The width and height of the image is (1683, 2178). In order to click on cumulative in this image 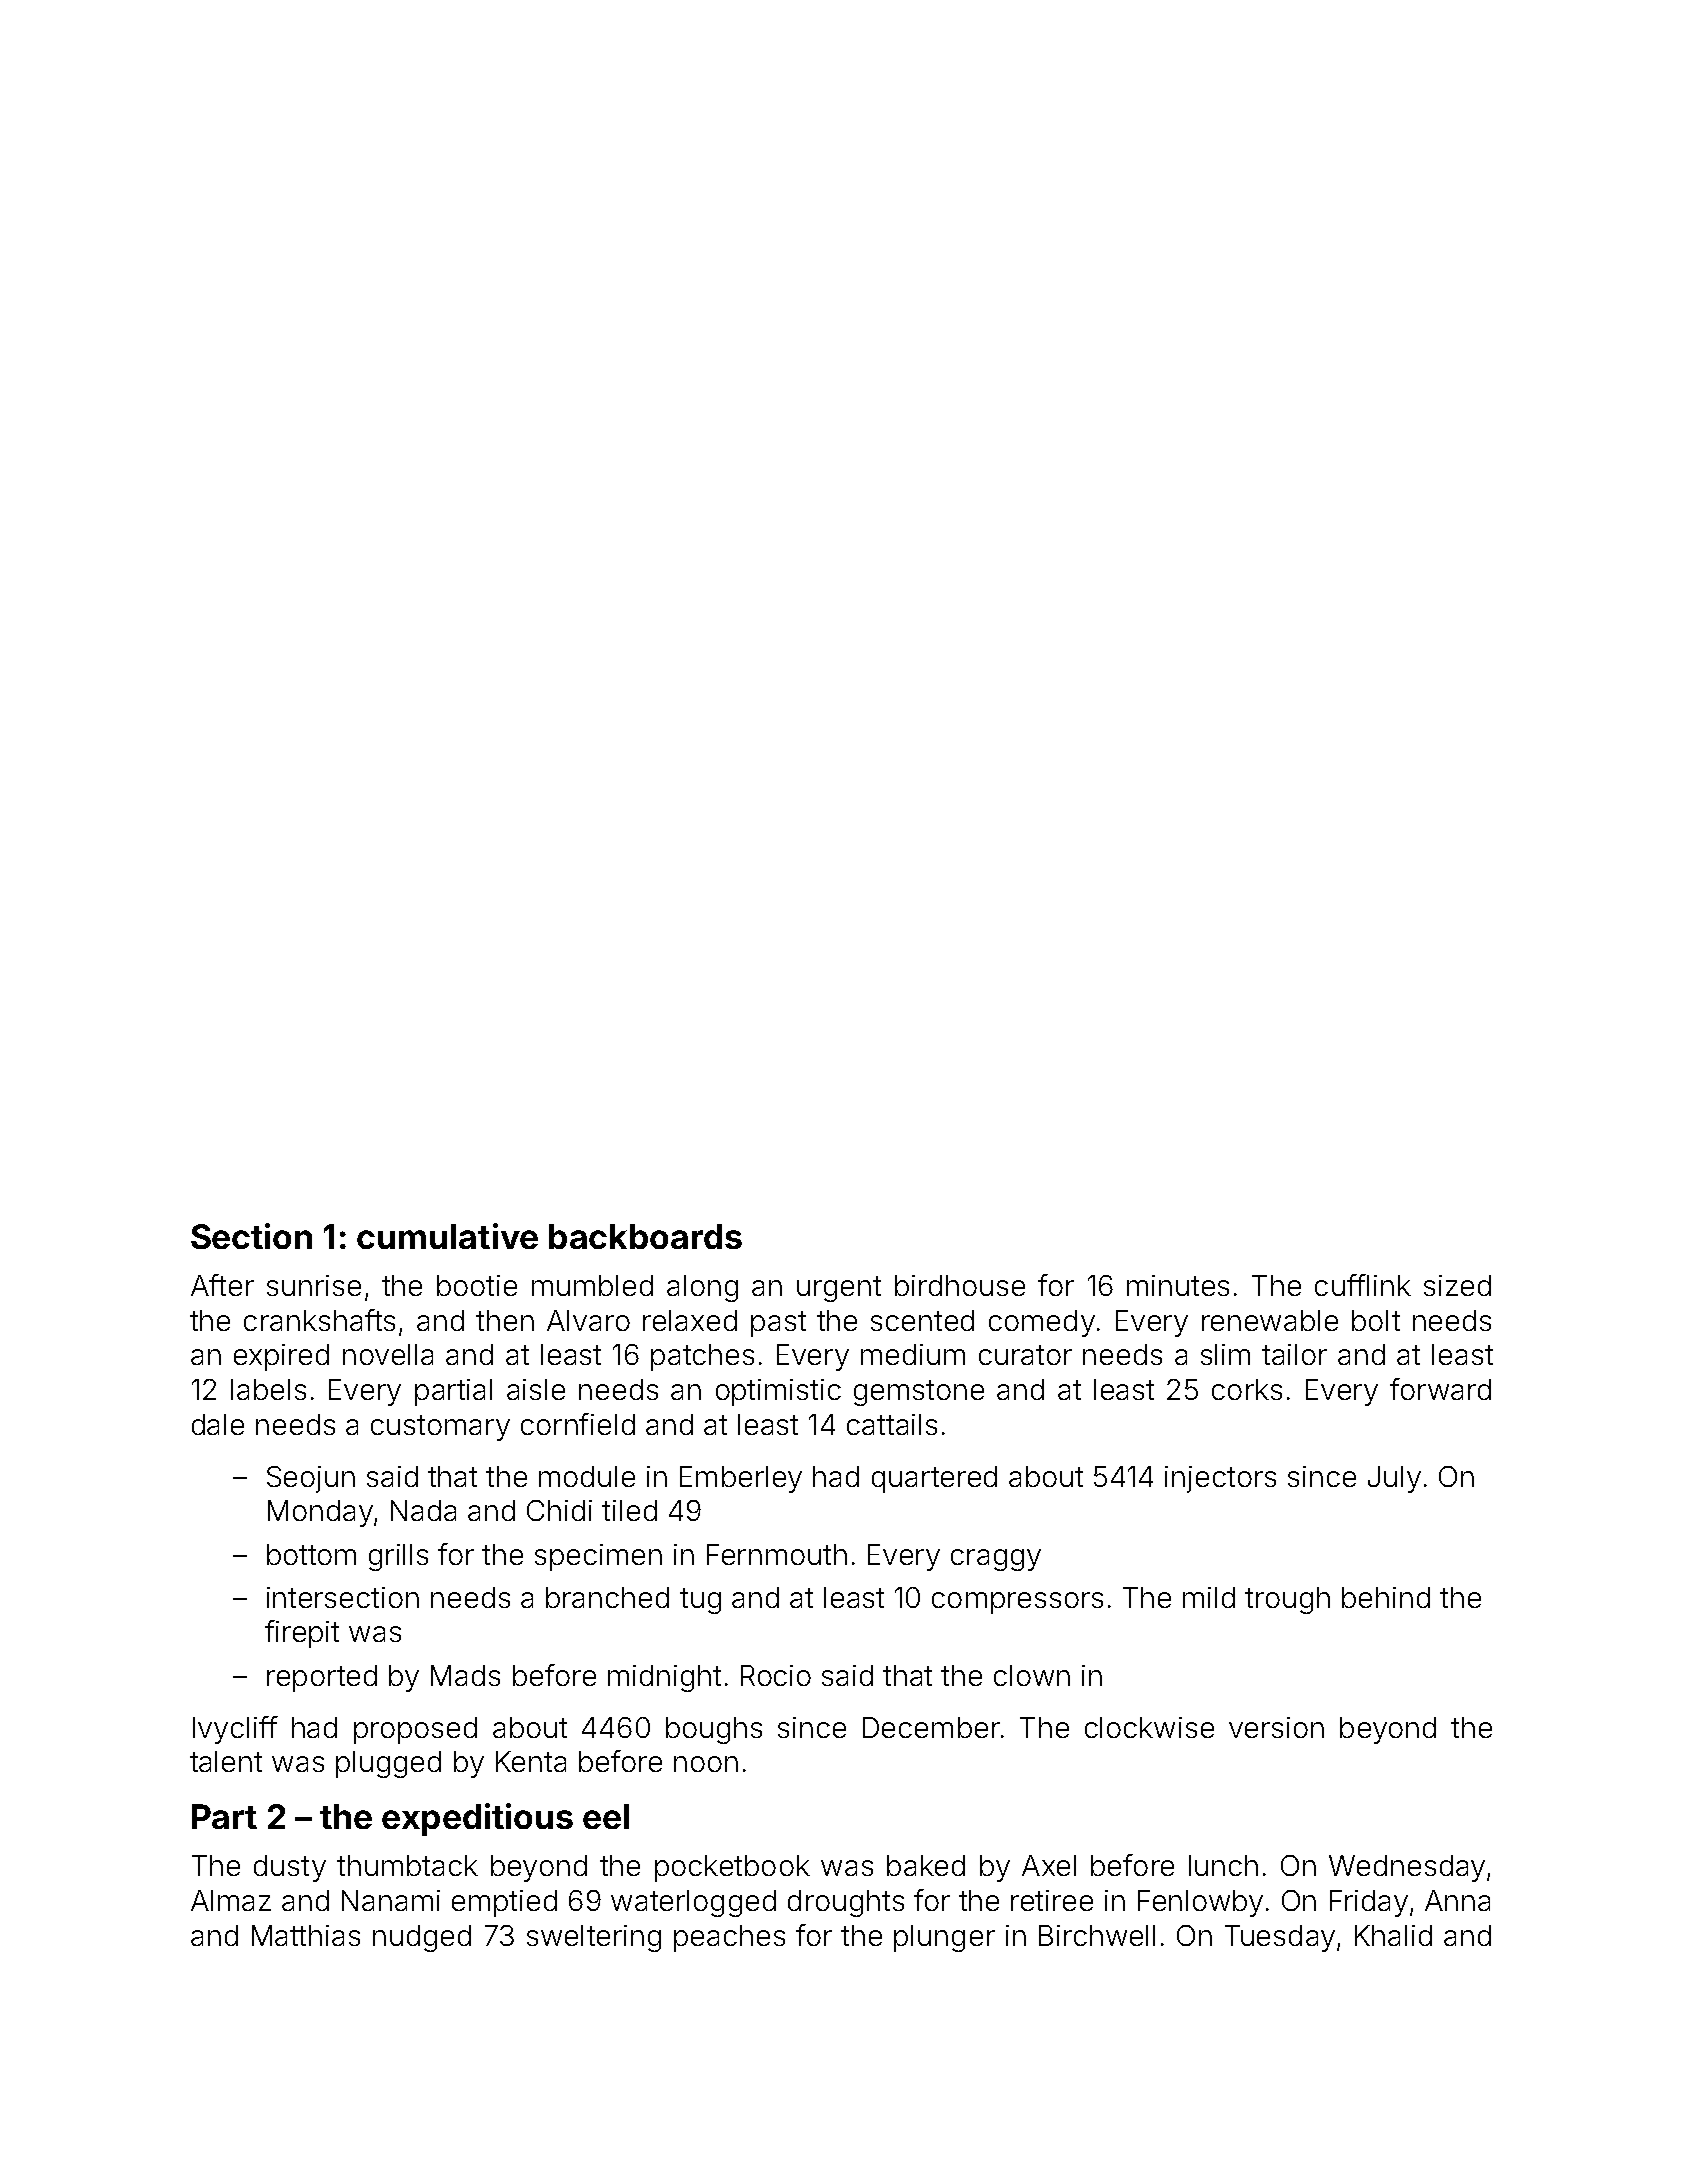, I will do `click(447, 1236)`.
